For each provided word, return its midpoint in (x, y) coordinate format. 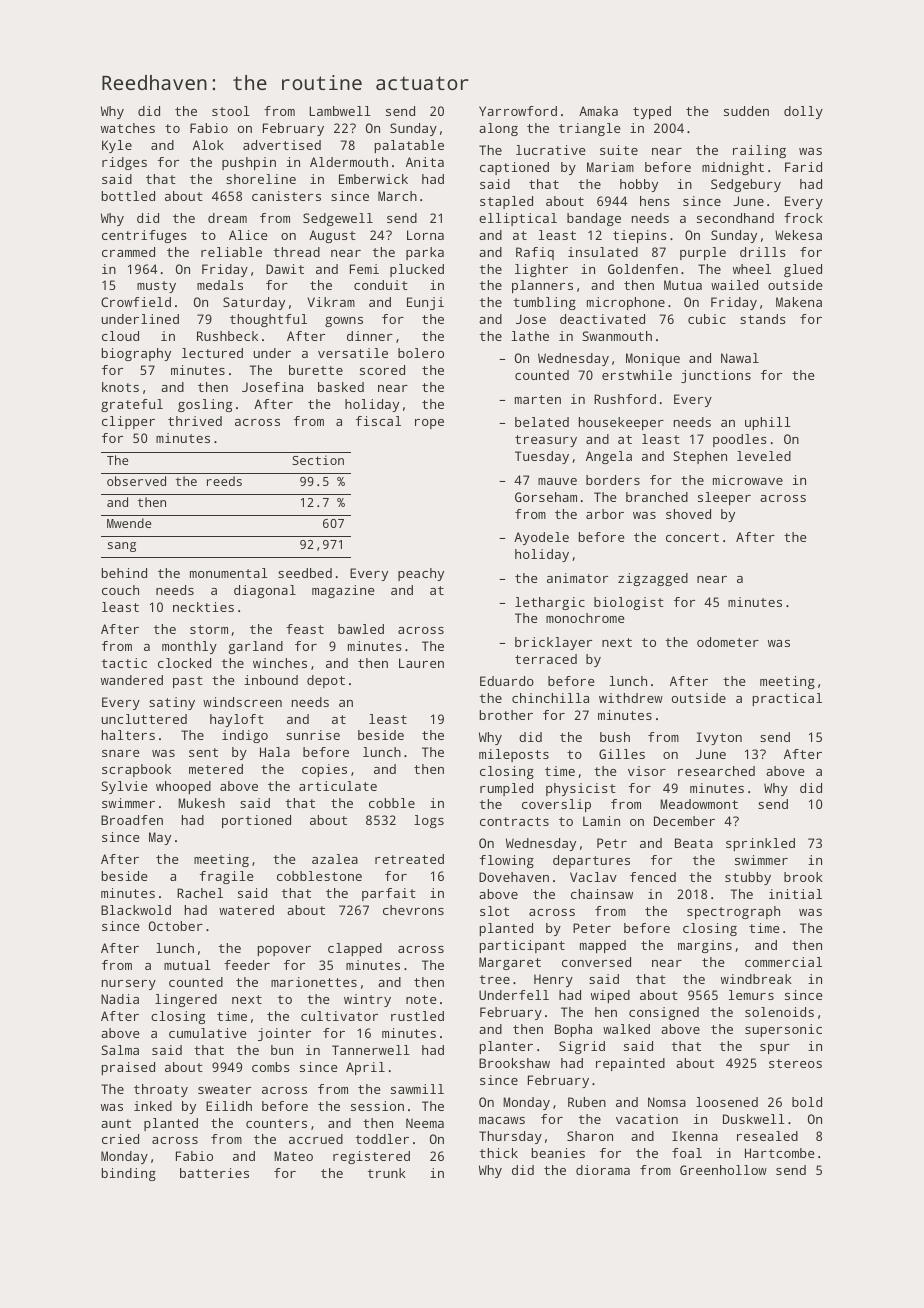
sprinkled (760, 844)
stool (231, 111)
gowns (344, 322)
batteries (214, 1173)
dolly (803, 112)
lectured (212, 353)
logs (429, 821)
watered (246, 910)
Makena (799, 302)
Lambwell (340, 111)
